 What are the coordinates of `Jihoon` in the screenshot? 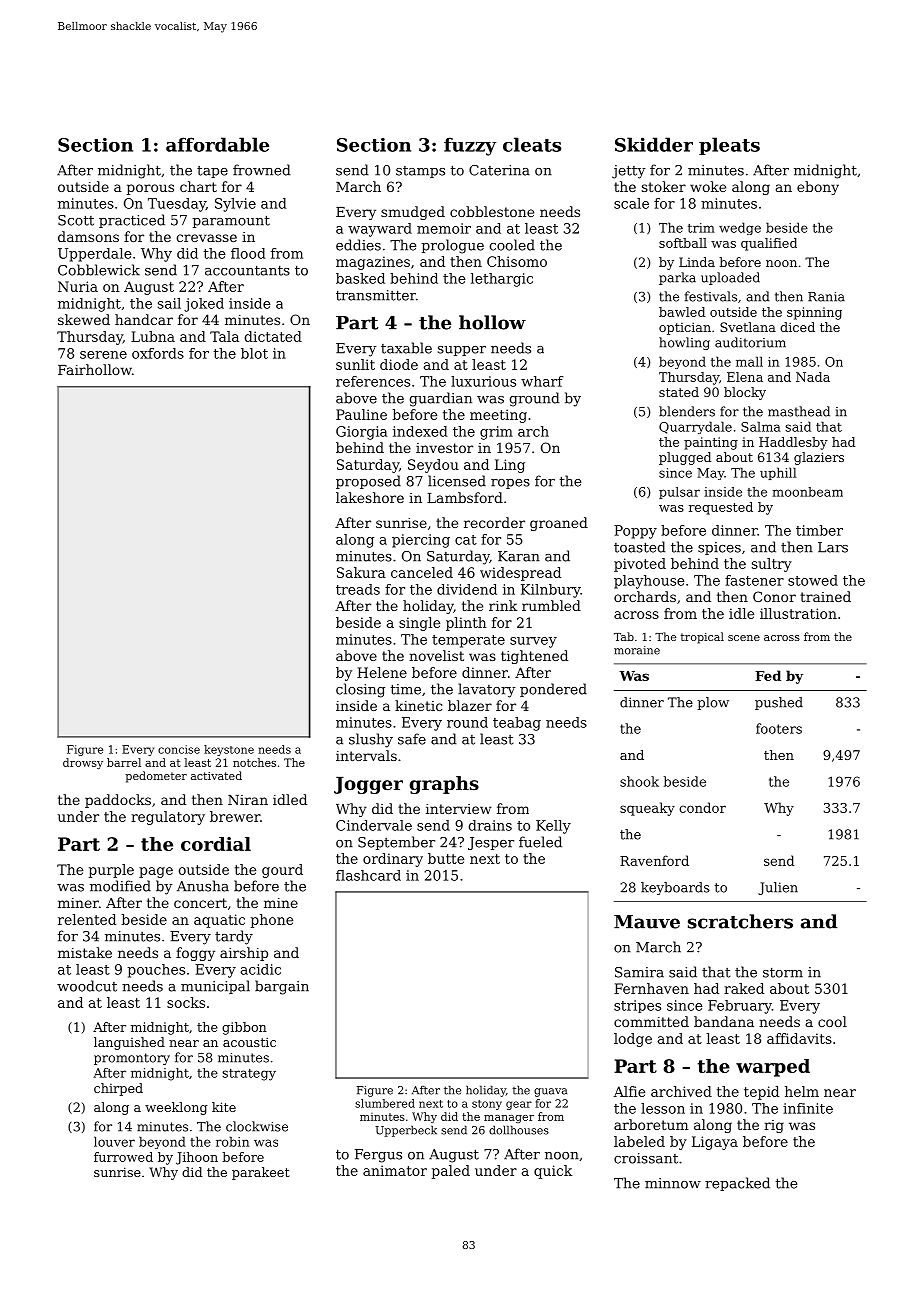 It's located at (197, 1158).
